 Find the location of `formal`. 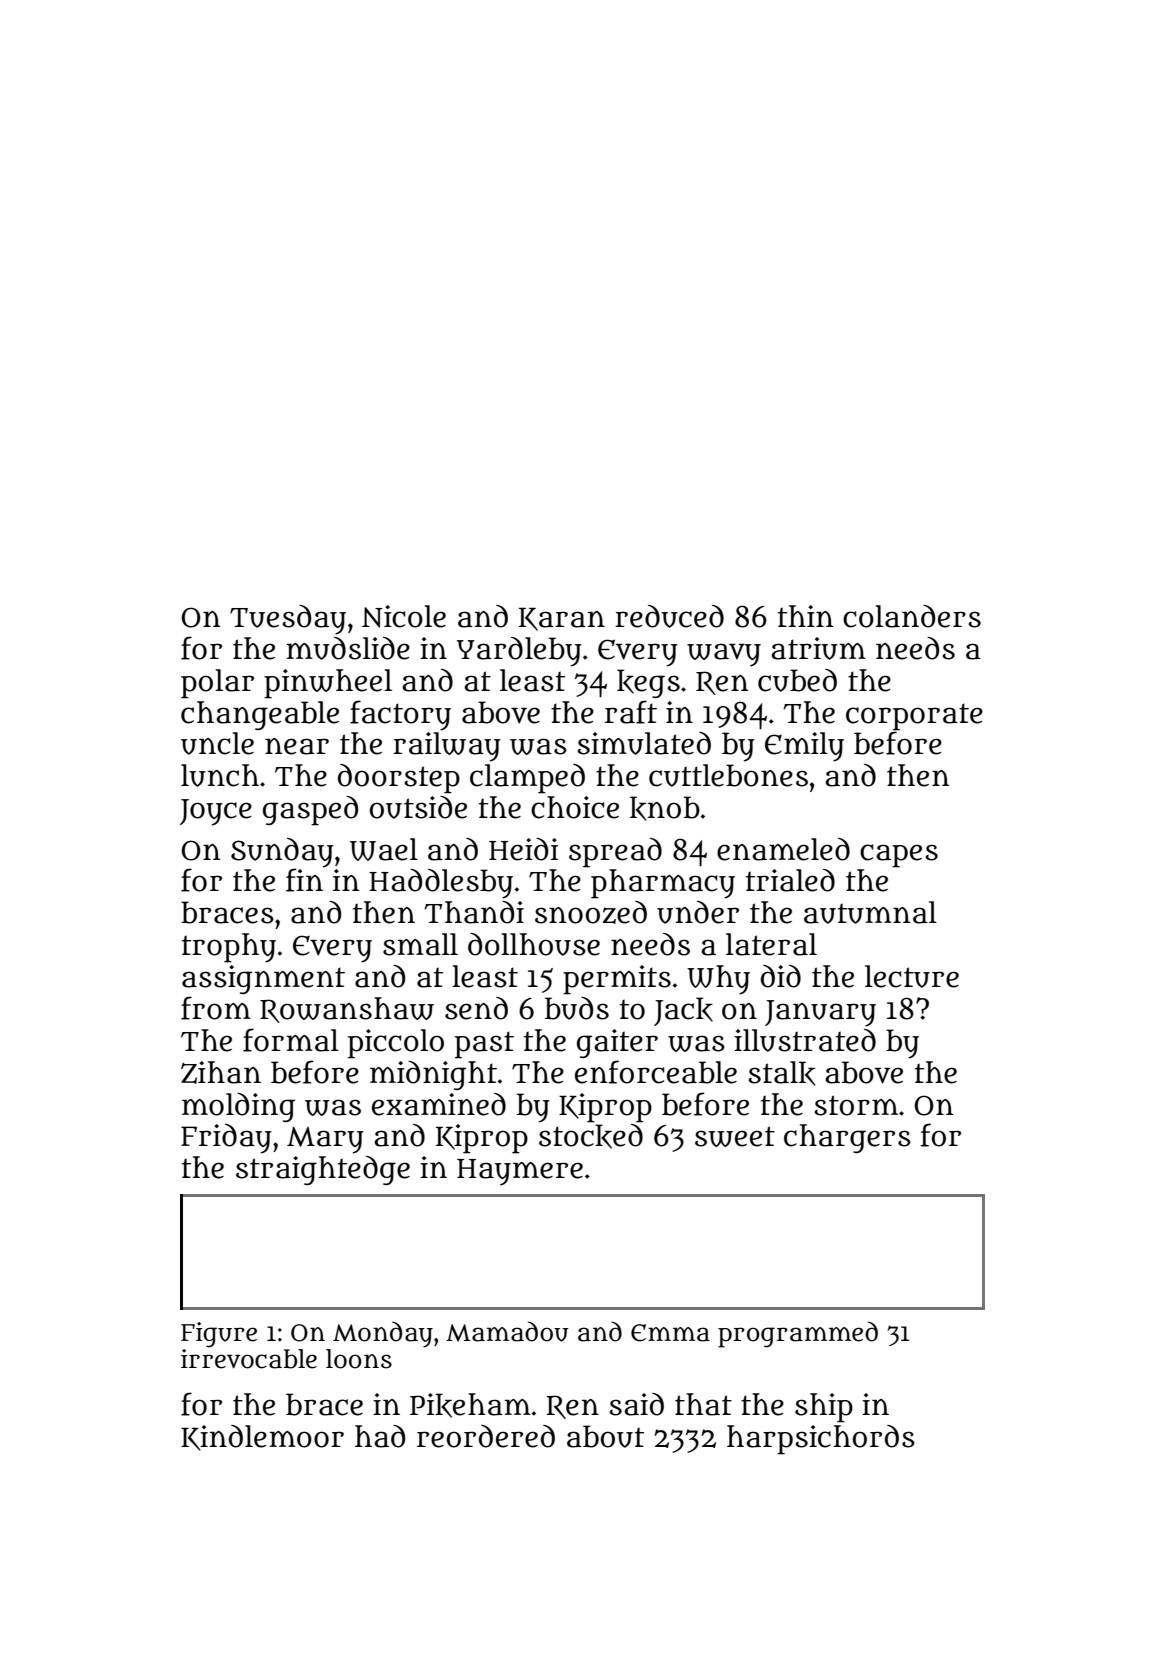

formal is located at coordinates (291, 1040).
